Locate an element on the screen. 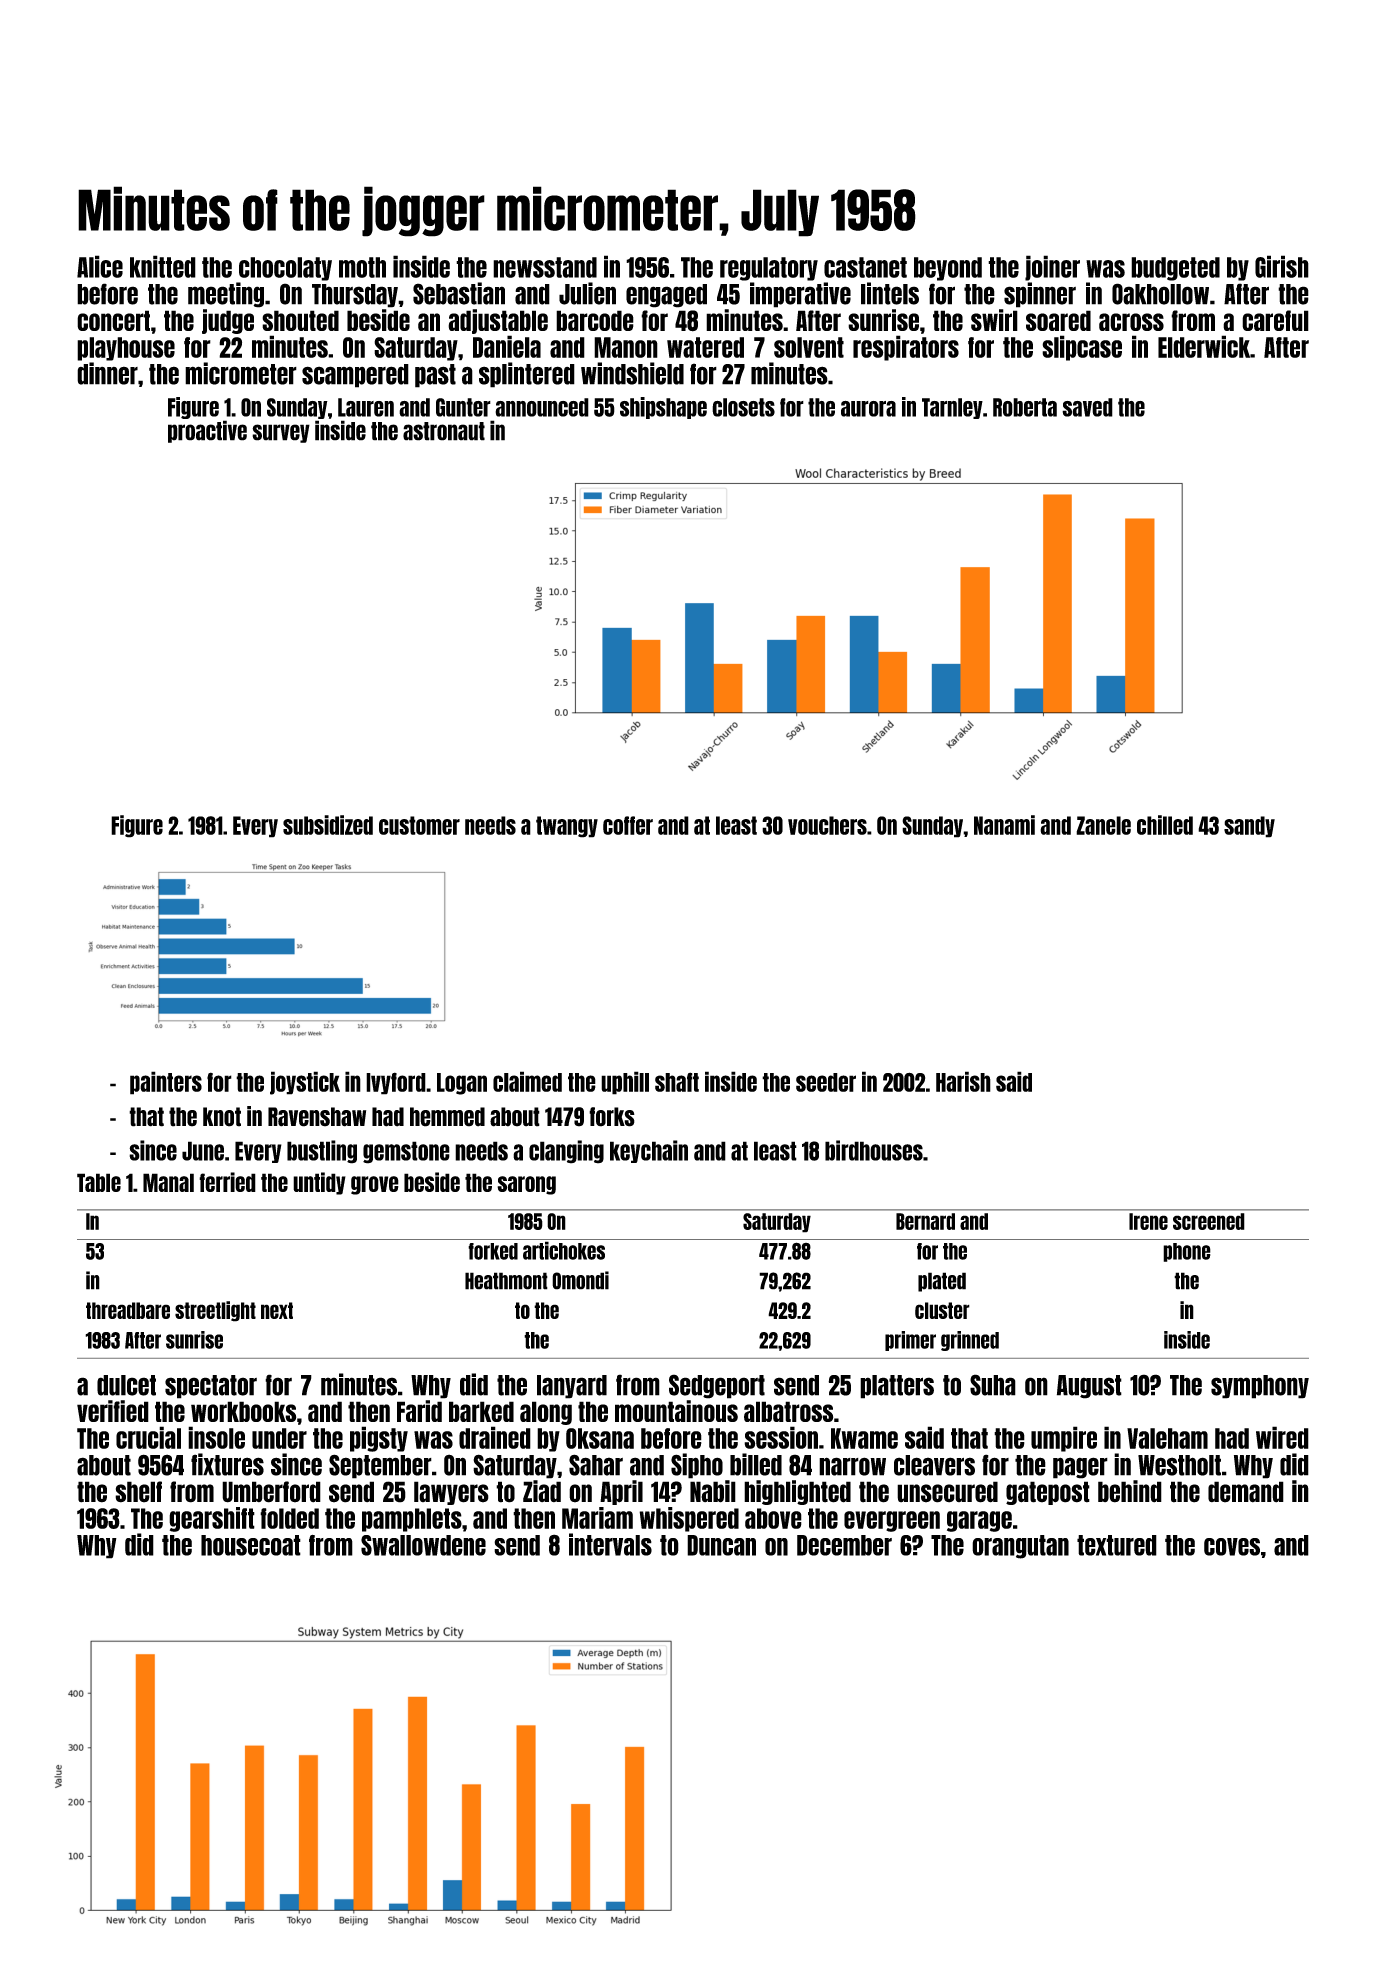 The width and height of the screenshot is (1386, 1969). vouchers is located at coordinates (827, 825).
